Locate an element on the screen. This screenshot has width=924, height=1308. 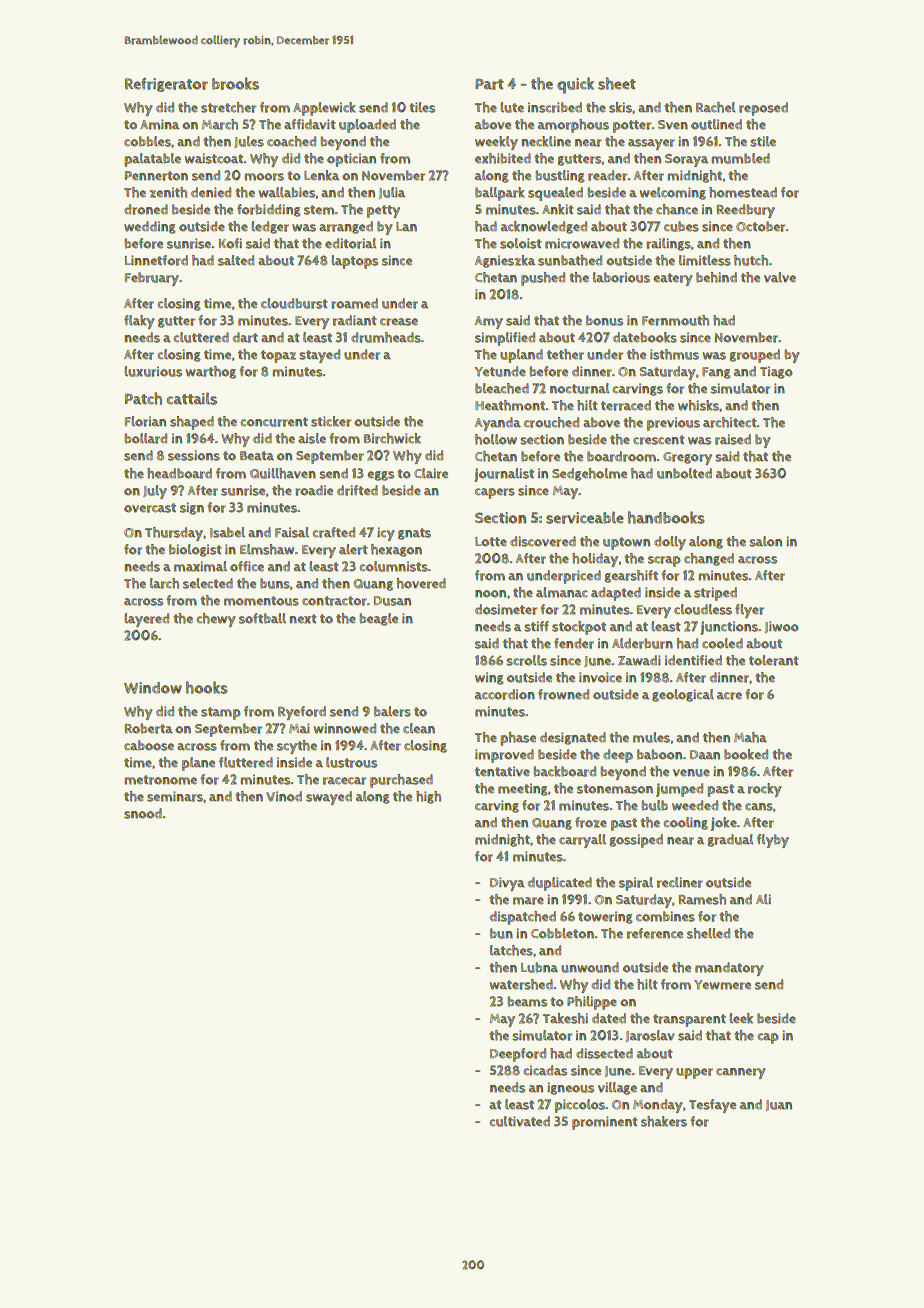
tiles is located at coordinates (422, 107).
